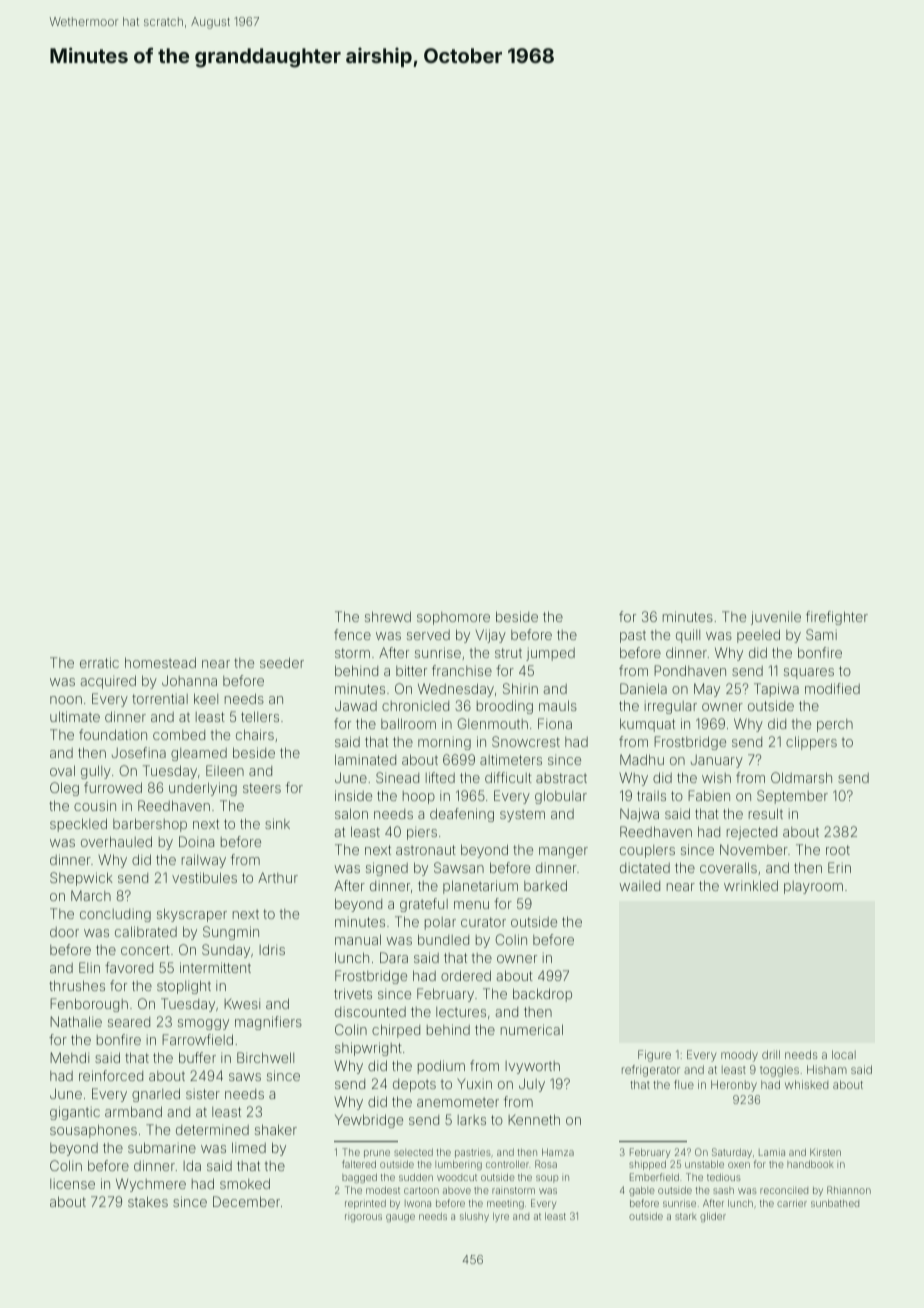  What do you see at coordinates (645, 868) in the image?
I see `dictated` at bounding box center [645, 868].
